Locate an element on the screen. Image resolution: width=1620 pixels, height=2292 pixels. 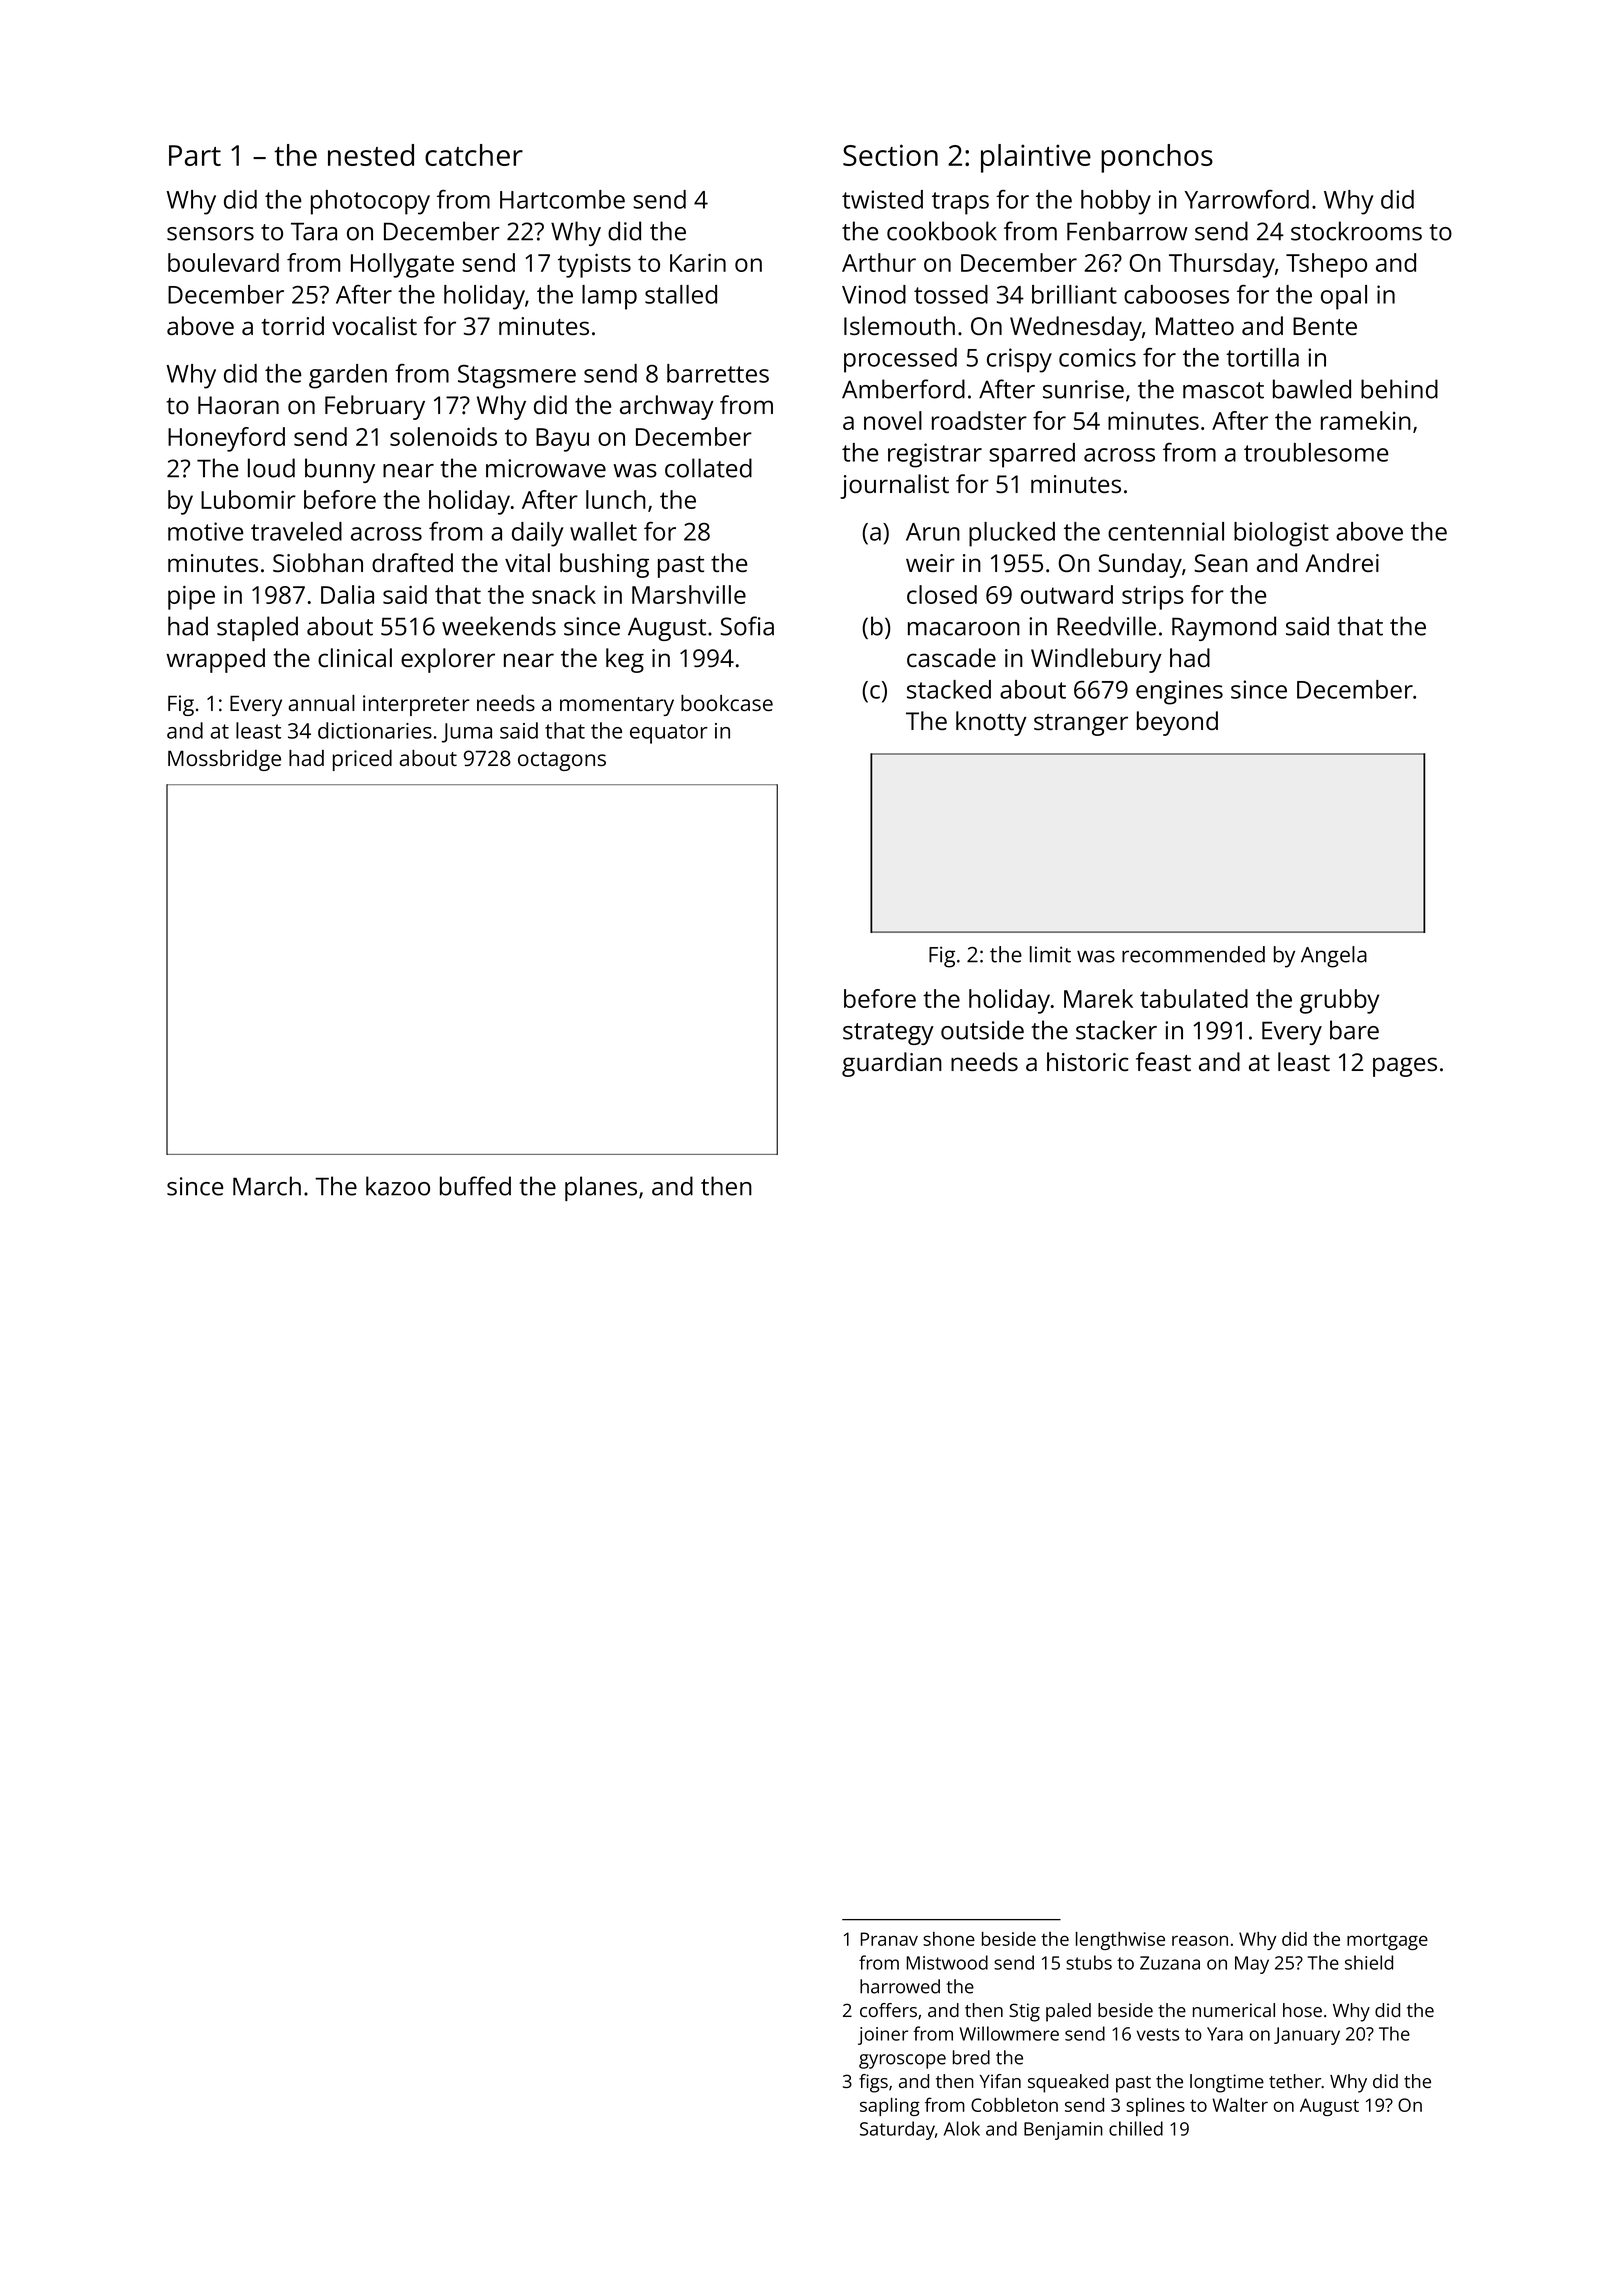
stockrooms is located at coordinates (1356, 231).
